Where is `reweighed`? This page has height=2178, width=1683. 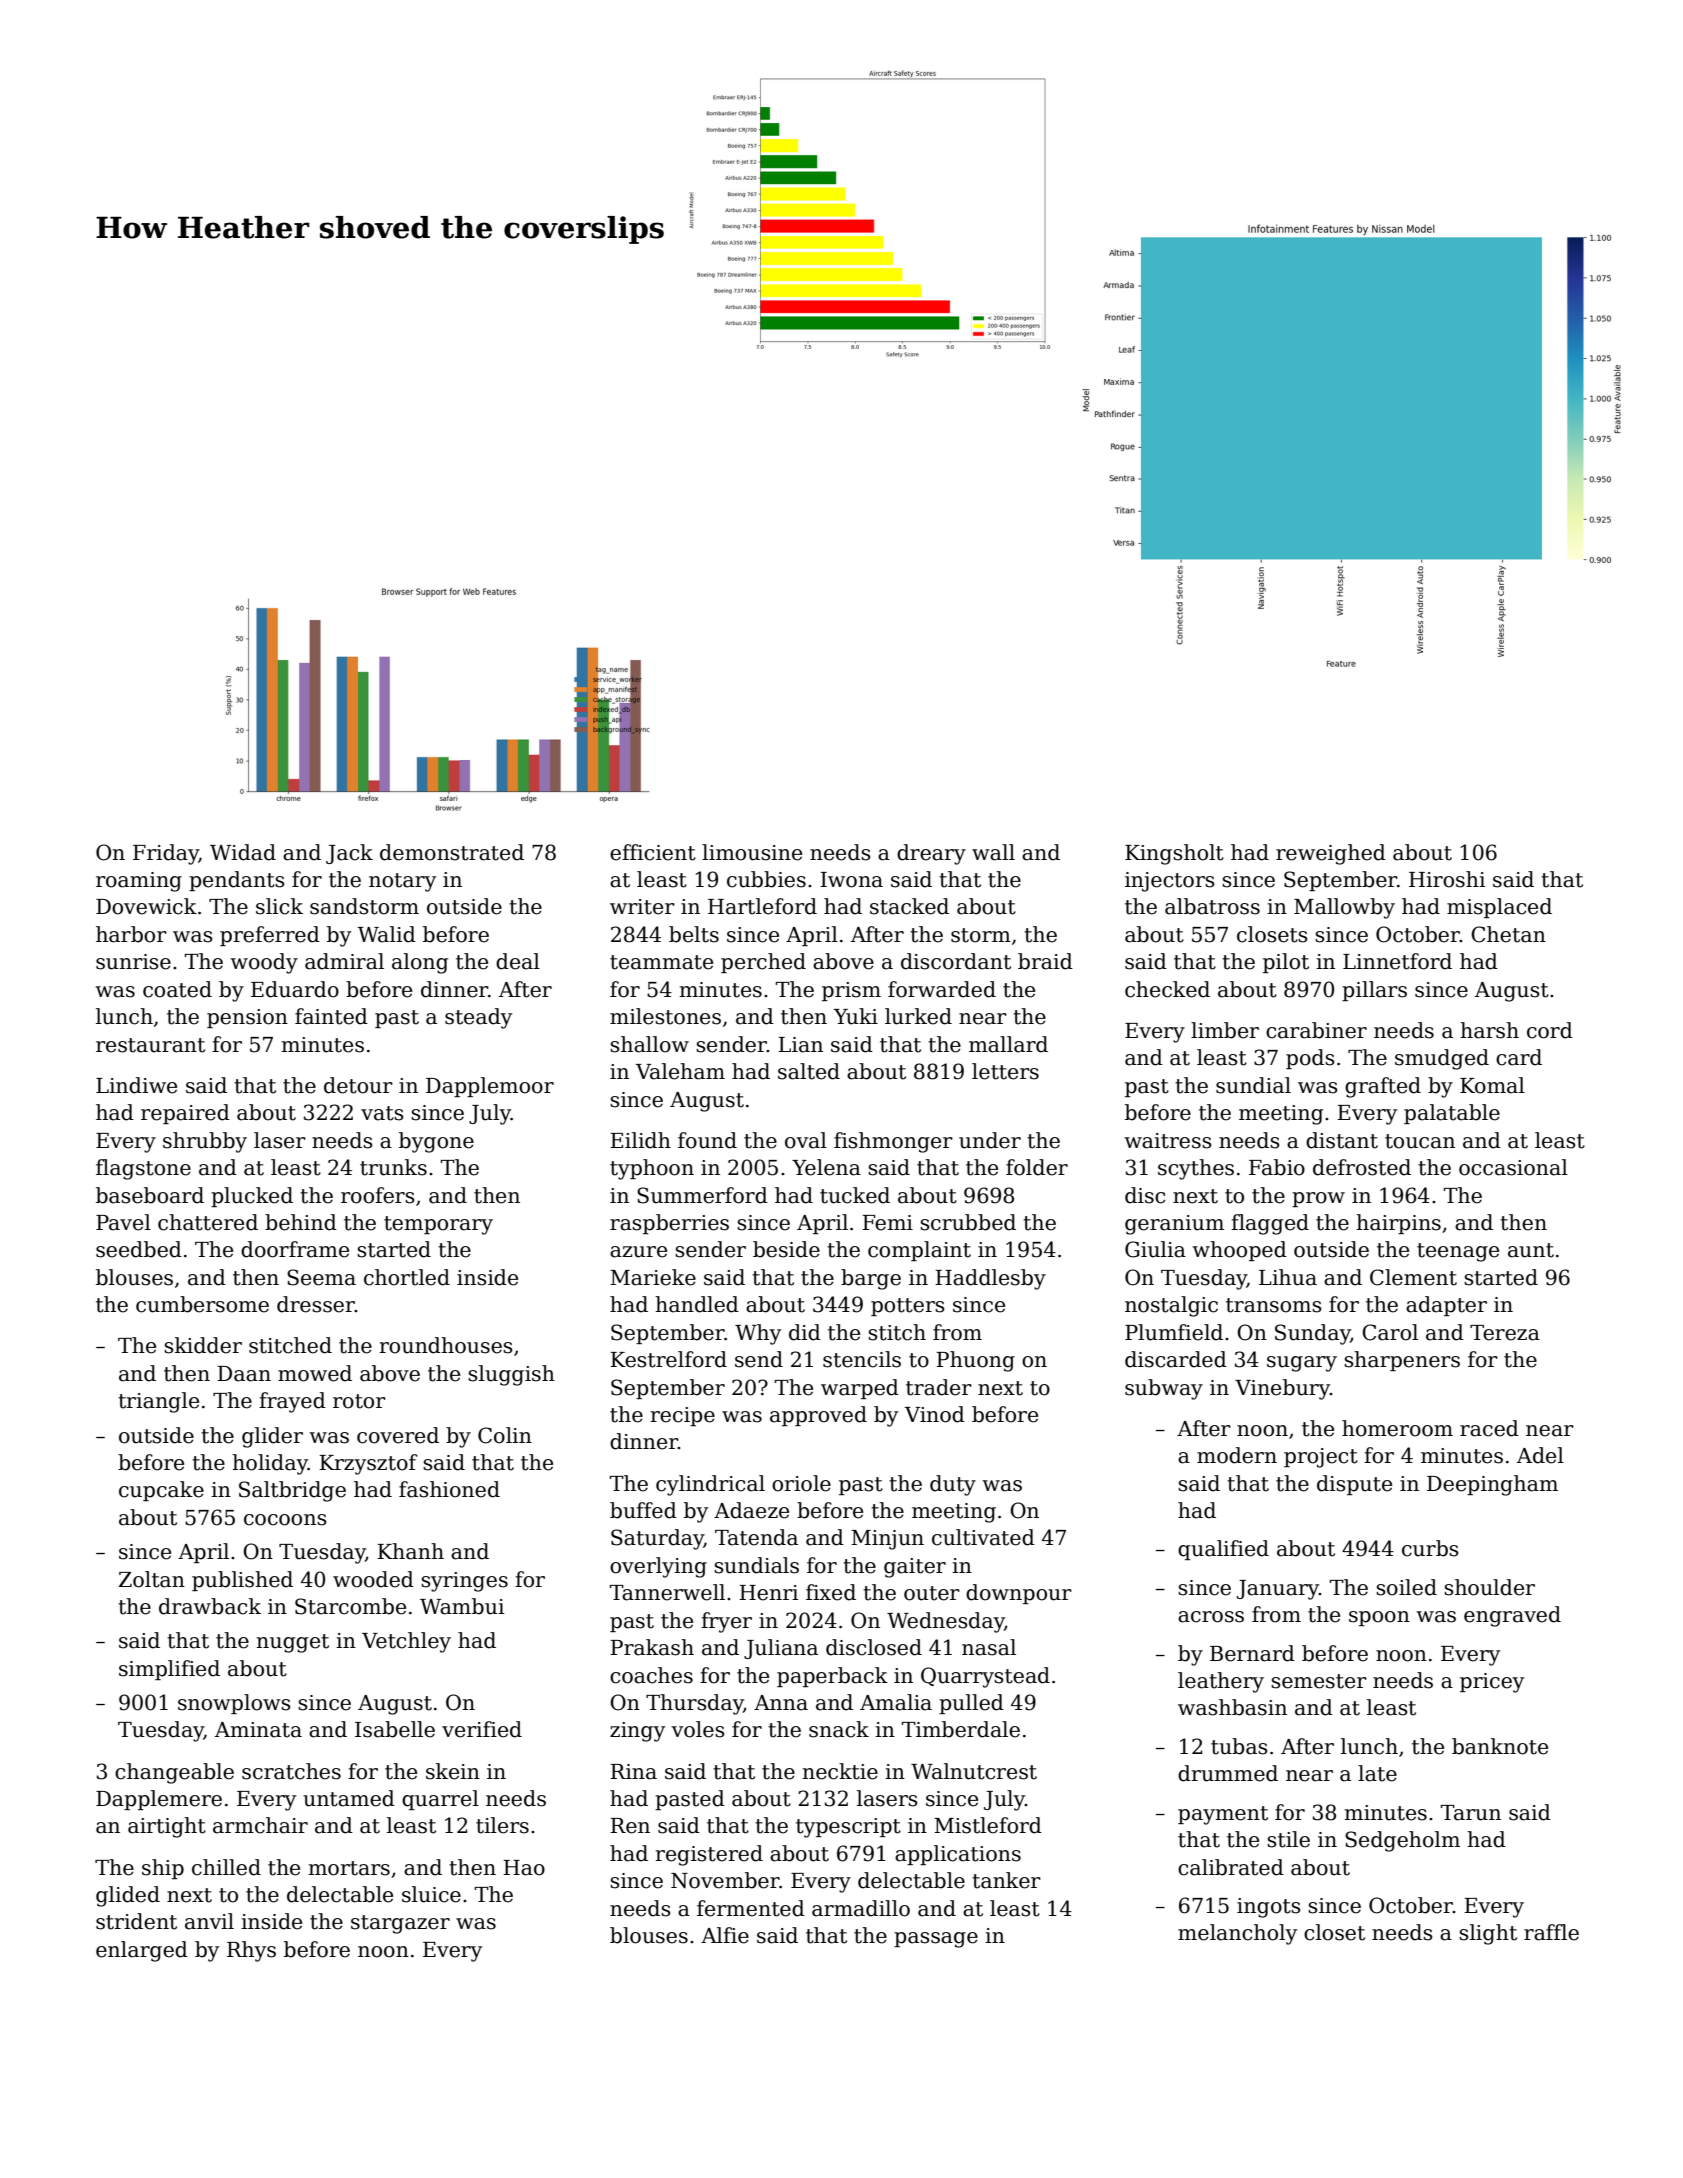 reweighed is located at coordinates (1331, 854).
